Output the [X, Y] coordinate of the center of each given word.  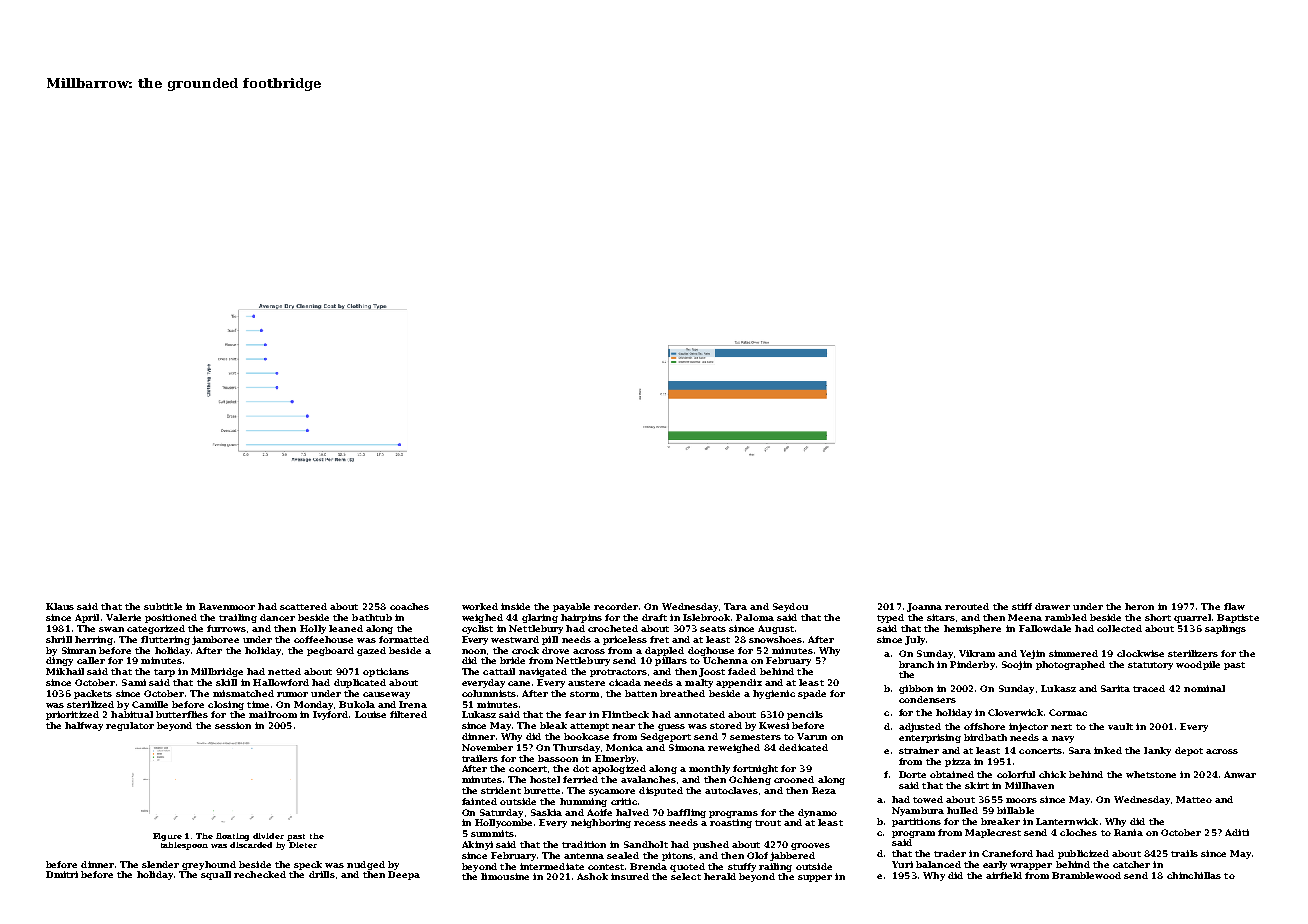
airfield [1004, 875]
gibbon [916, 689]
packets [93, 694]
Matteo [1194, 799]
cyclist [477, 629]
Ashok [592, 876]
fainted [479, 801]
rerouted [967, 606]
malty [699, 683]
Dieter [303, 845]
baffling [686, 813]
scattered [303, 606]
